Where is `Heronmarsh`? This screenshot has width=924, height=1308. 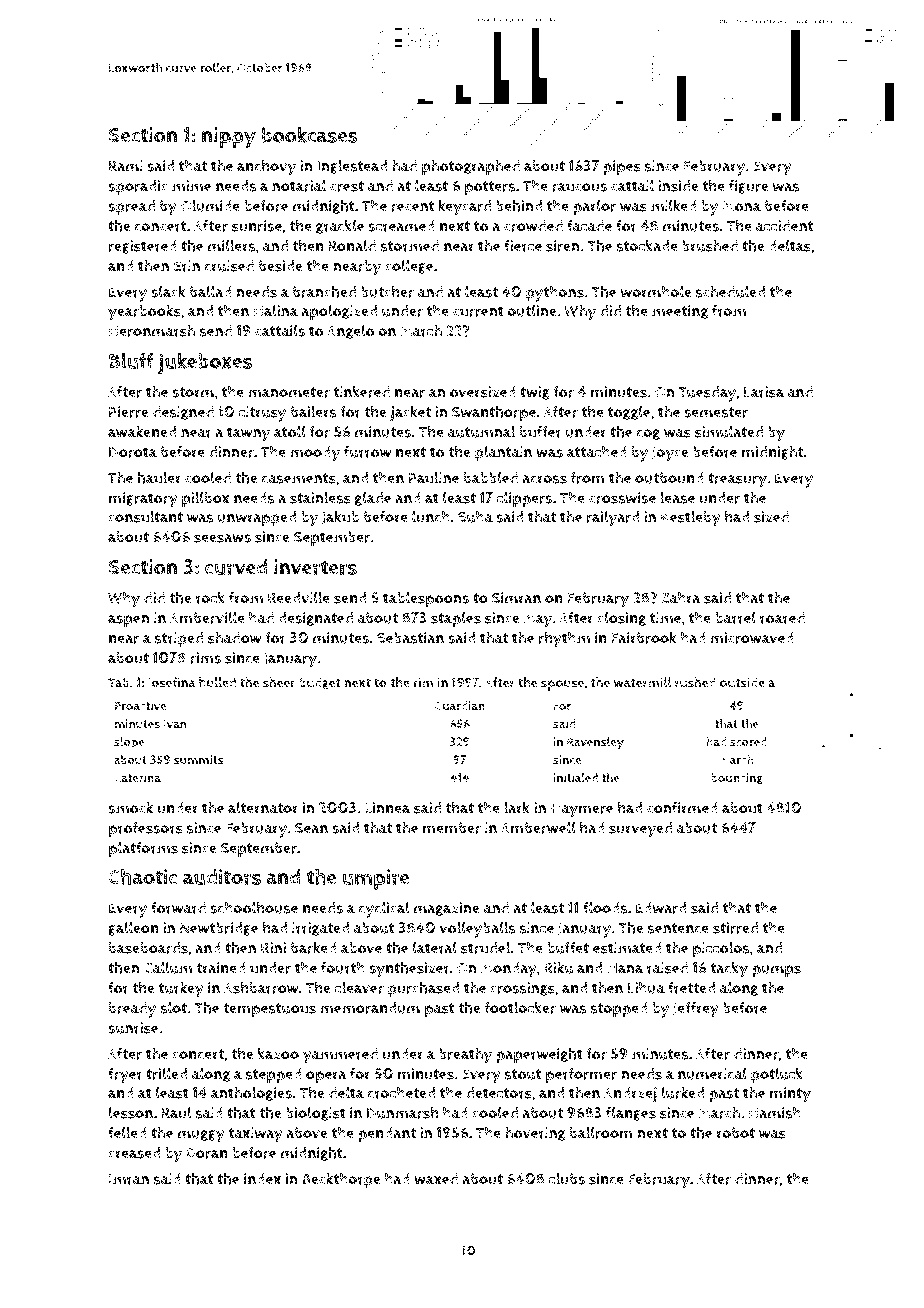
Heronmarsh is located at coordinates (152, 330).
